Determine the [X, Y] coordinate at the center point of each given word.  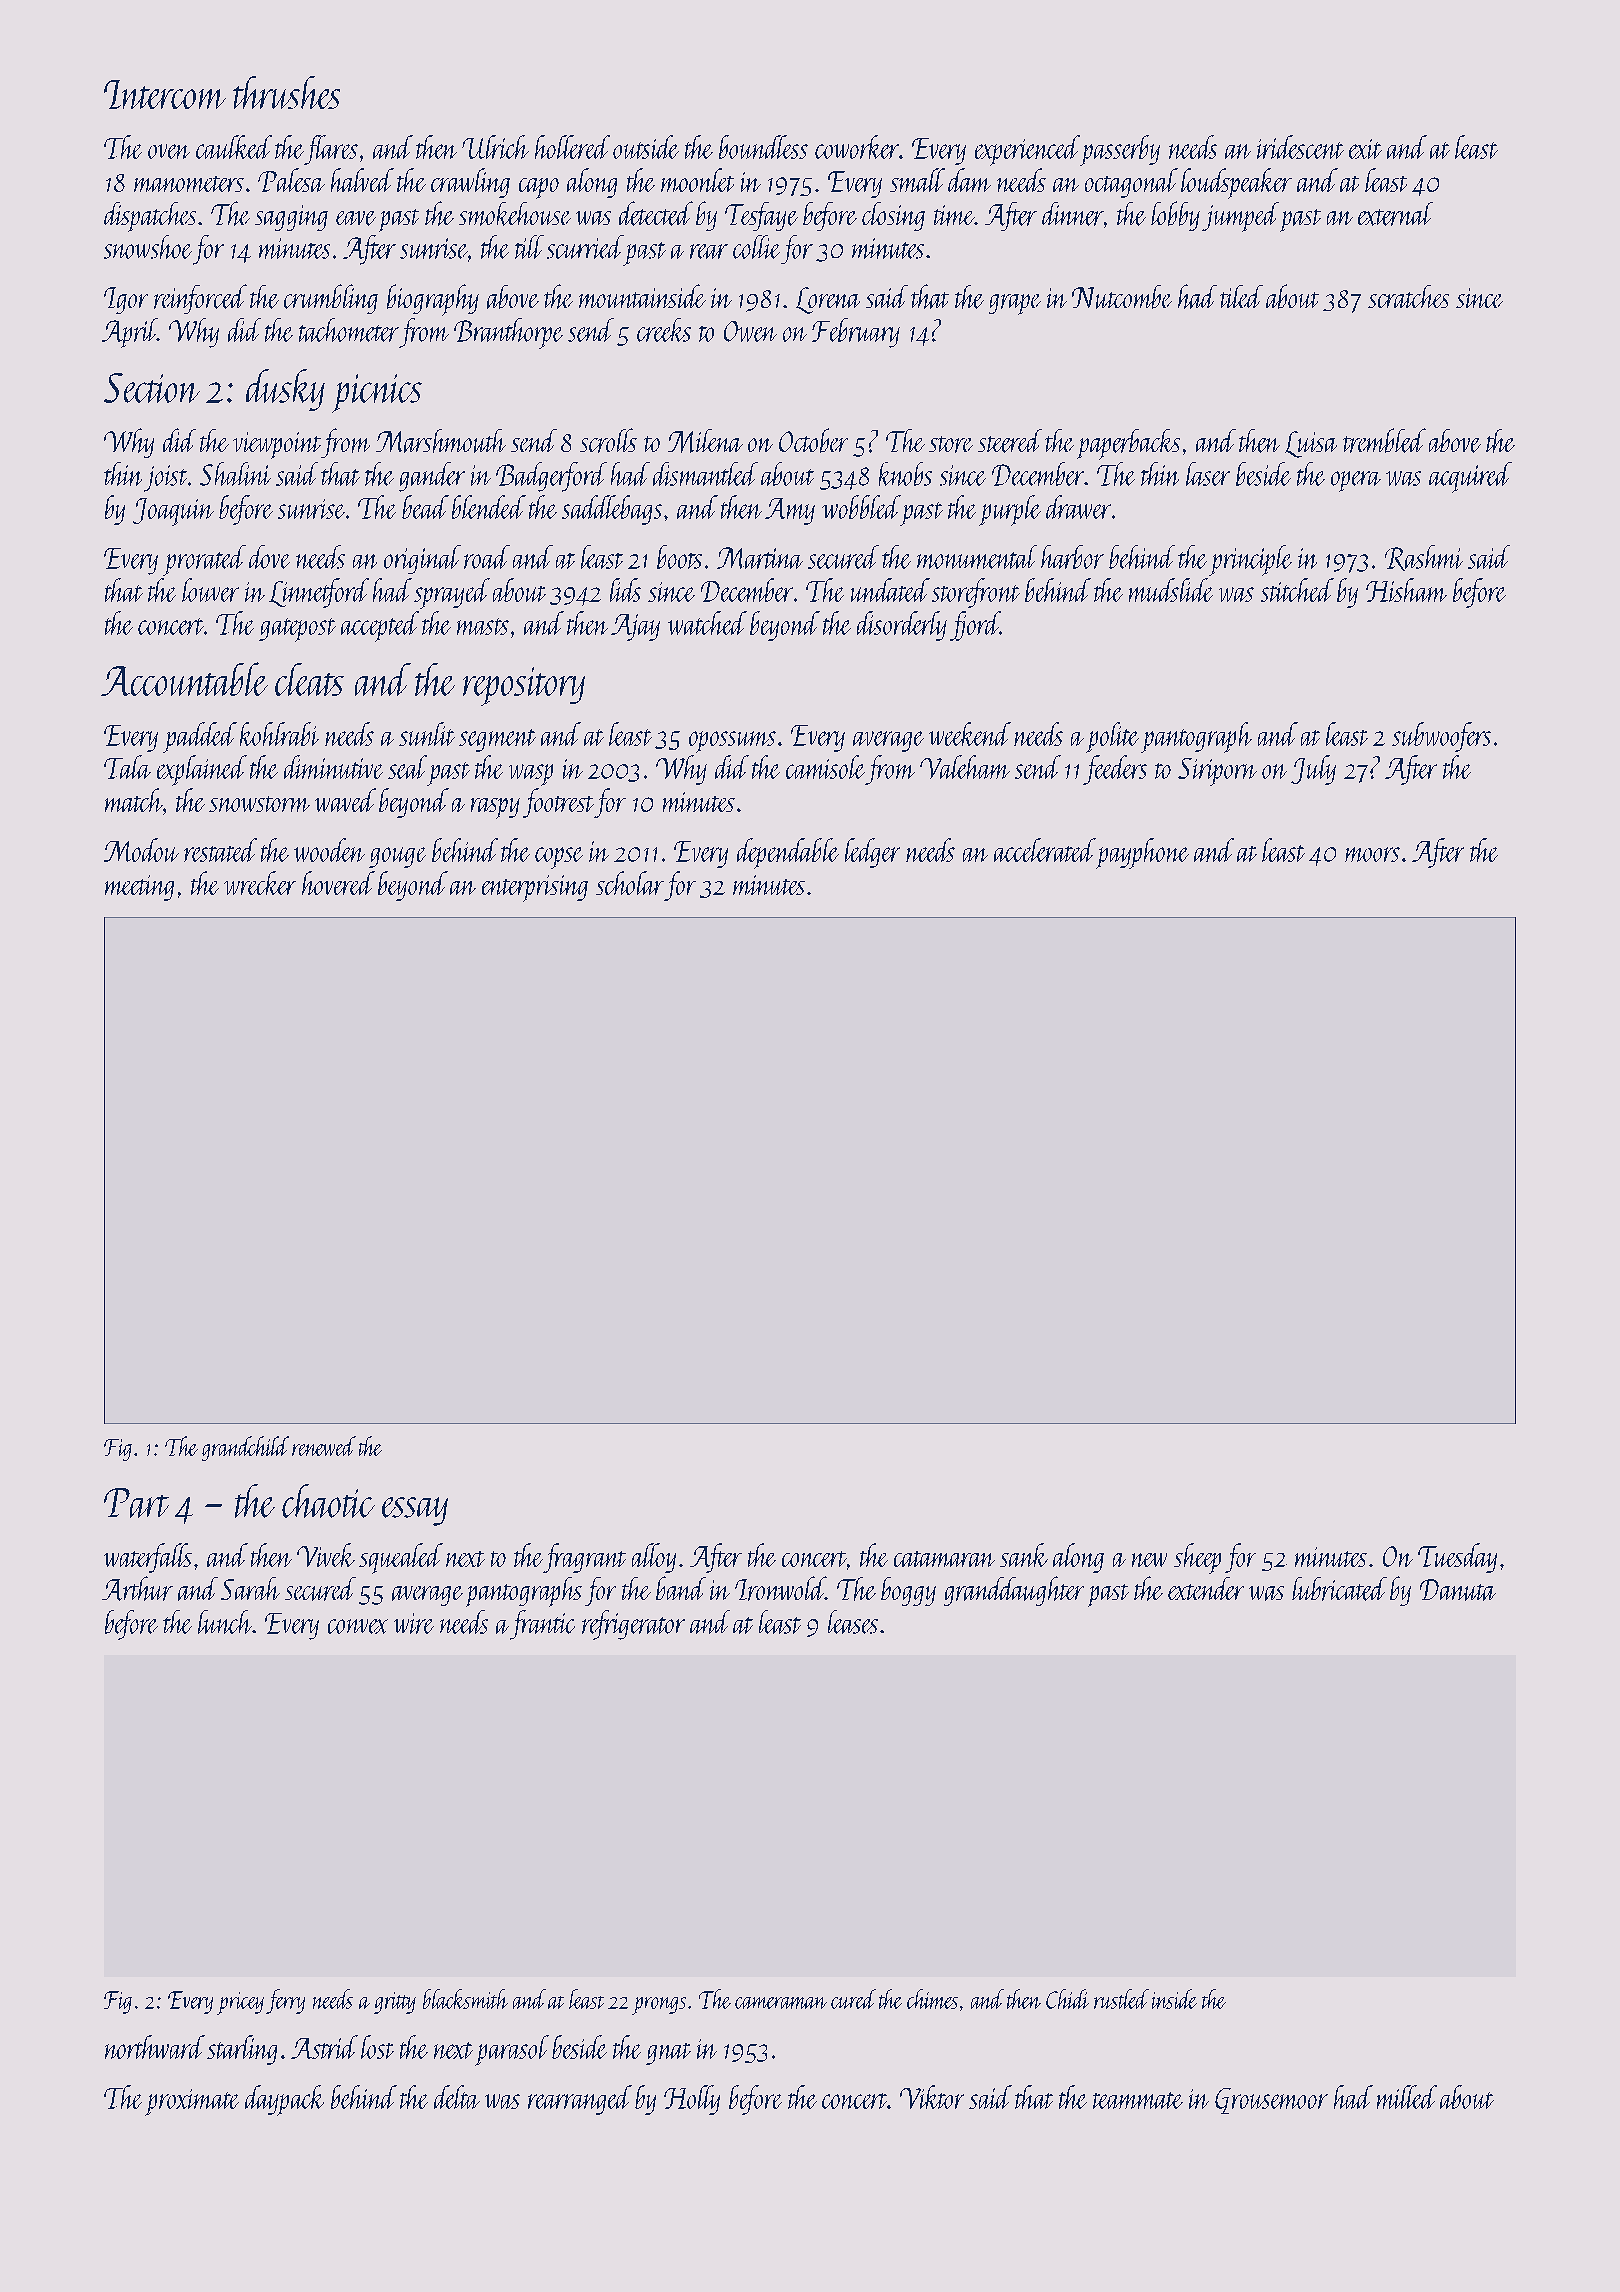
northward [155, 2047]
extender [1206, 1588]
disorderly [902, 626]
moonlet [697, 180]
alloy [654, 1558]
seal [407, 767]
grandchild [245, 1448]
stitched [1297, 590]
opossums [732, 742]
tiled [1241, 296]
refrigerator [633, 1625]
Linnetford [319, 593]
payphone [1142, 853]
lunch [225, 1622]
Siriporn [1217, 772]
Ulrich [495, 147]
